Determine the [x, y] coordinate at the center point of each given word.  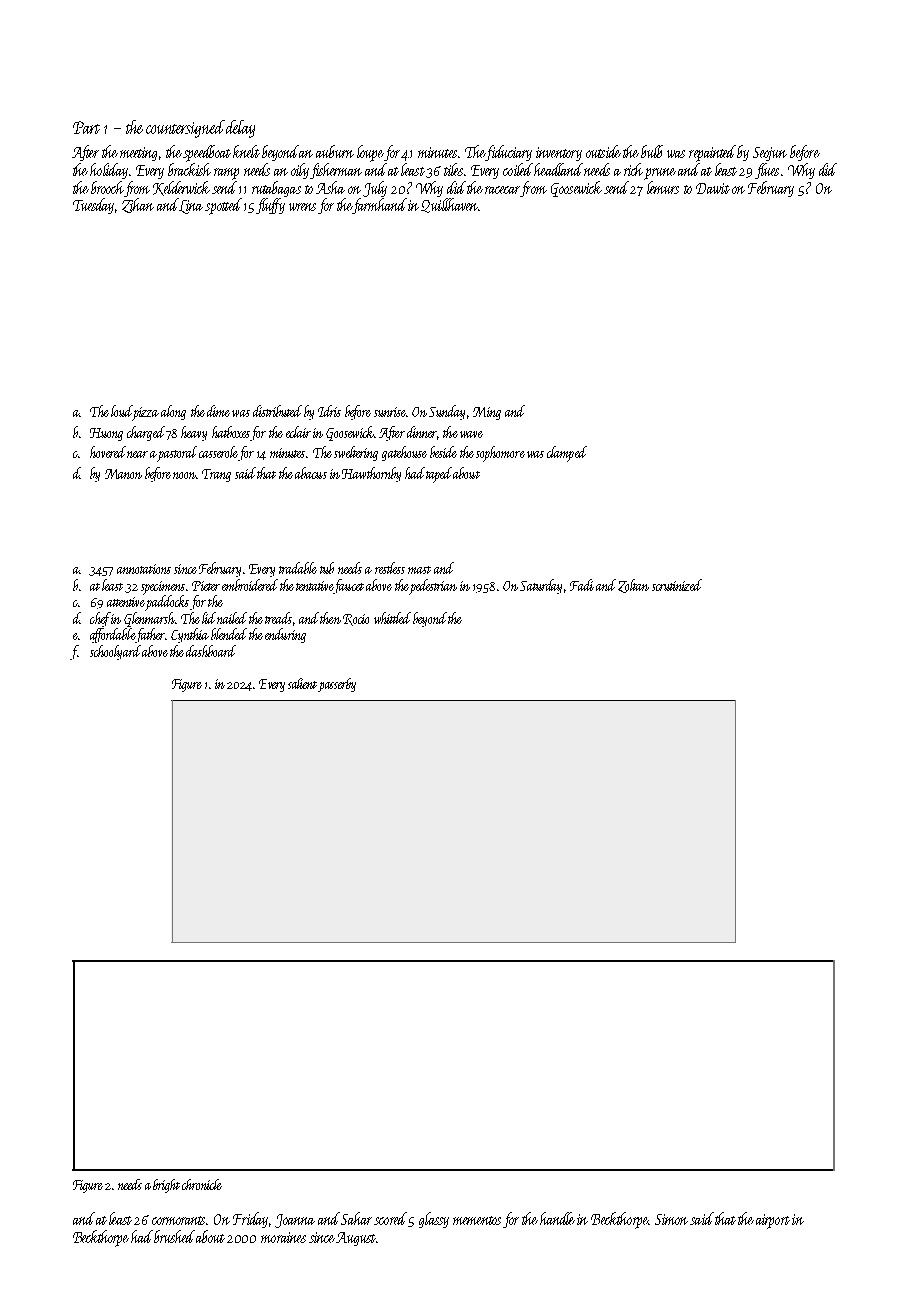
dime [218, 411]
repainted [712, 153]
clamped [567, 454]
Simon [671, 1219]
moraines [283, 1237]
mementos [477, 1220]
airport [773, 1221]
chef [100, 619]
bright [166, 1186]
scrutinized [677, 585]
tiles [453, 169]
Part [86, 127]
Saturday [541, 586]
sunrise [390, 412]
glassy [434, 1220]
